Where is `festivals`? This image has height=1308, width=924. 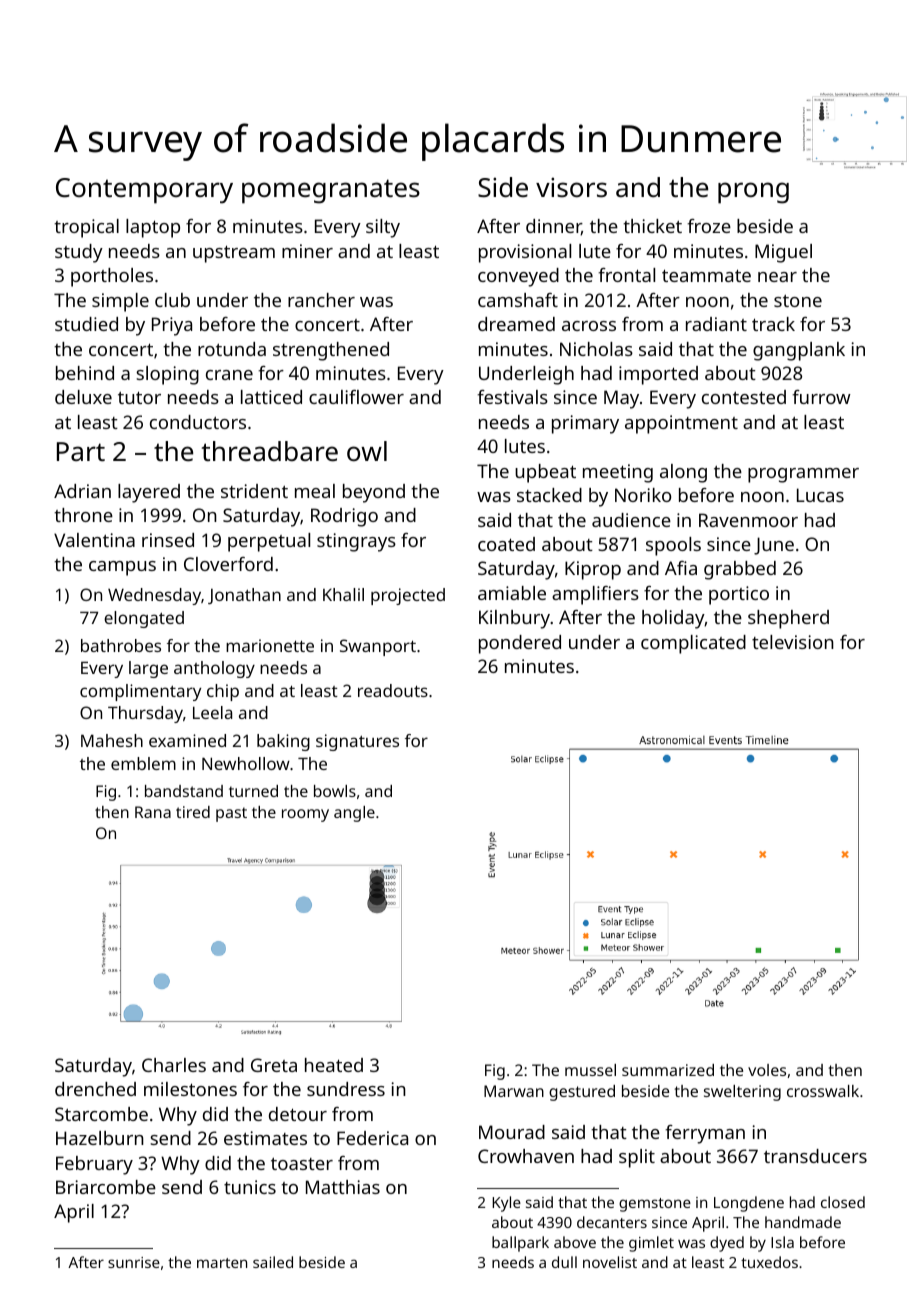 festivals is located at coordinates (512, 397).
